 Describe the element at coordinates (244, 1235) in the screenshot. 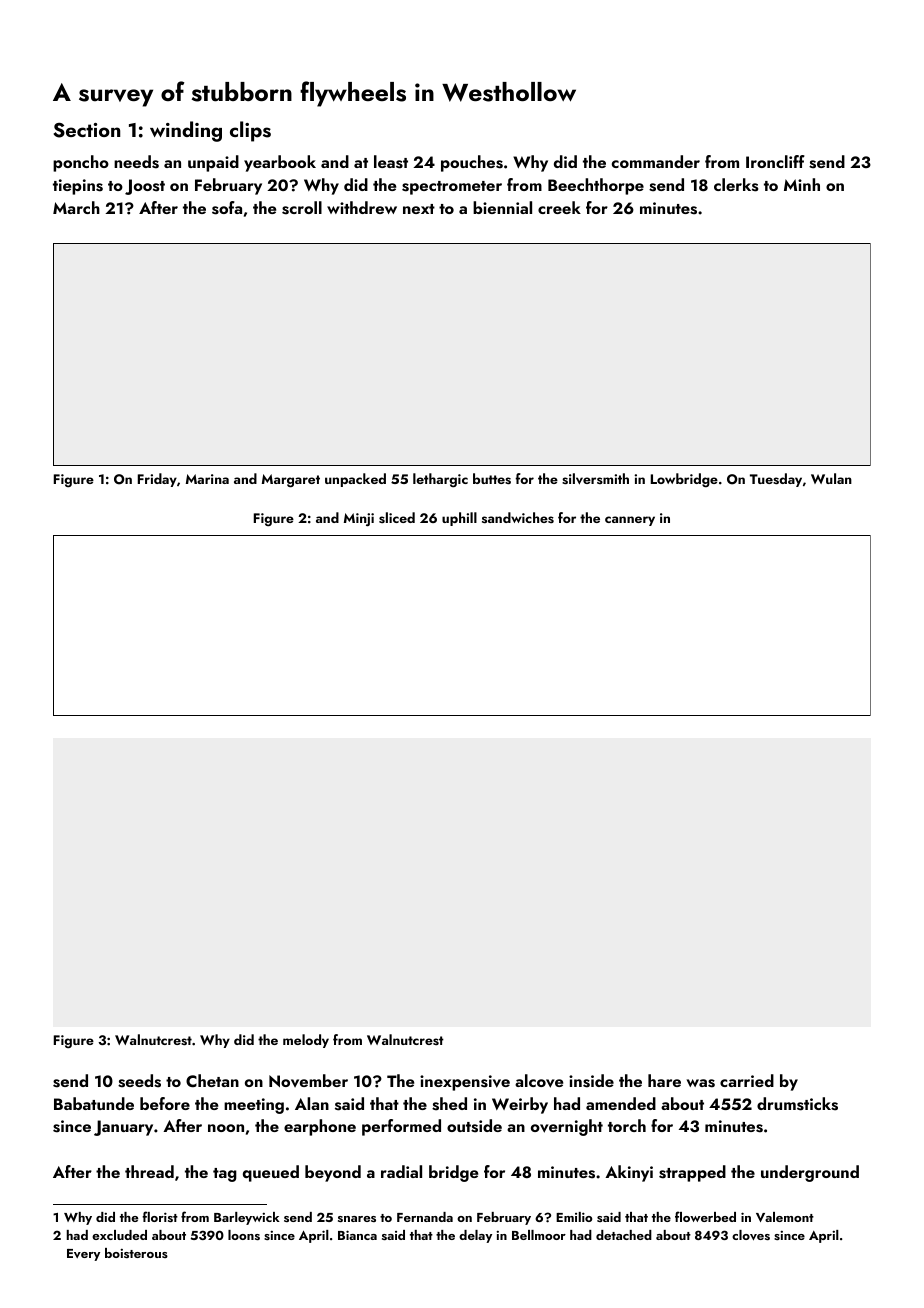

I see `loons` at that location.
